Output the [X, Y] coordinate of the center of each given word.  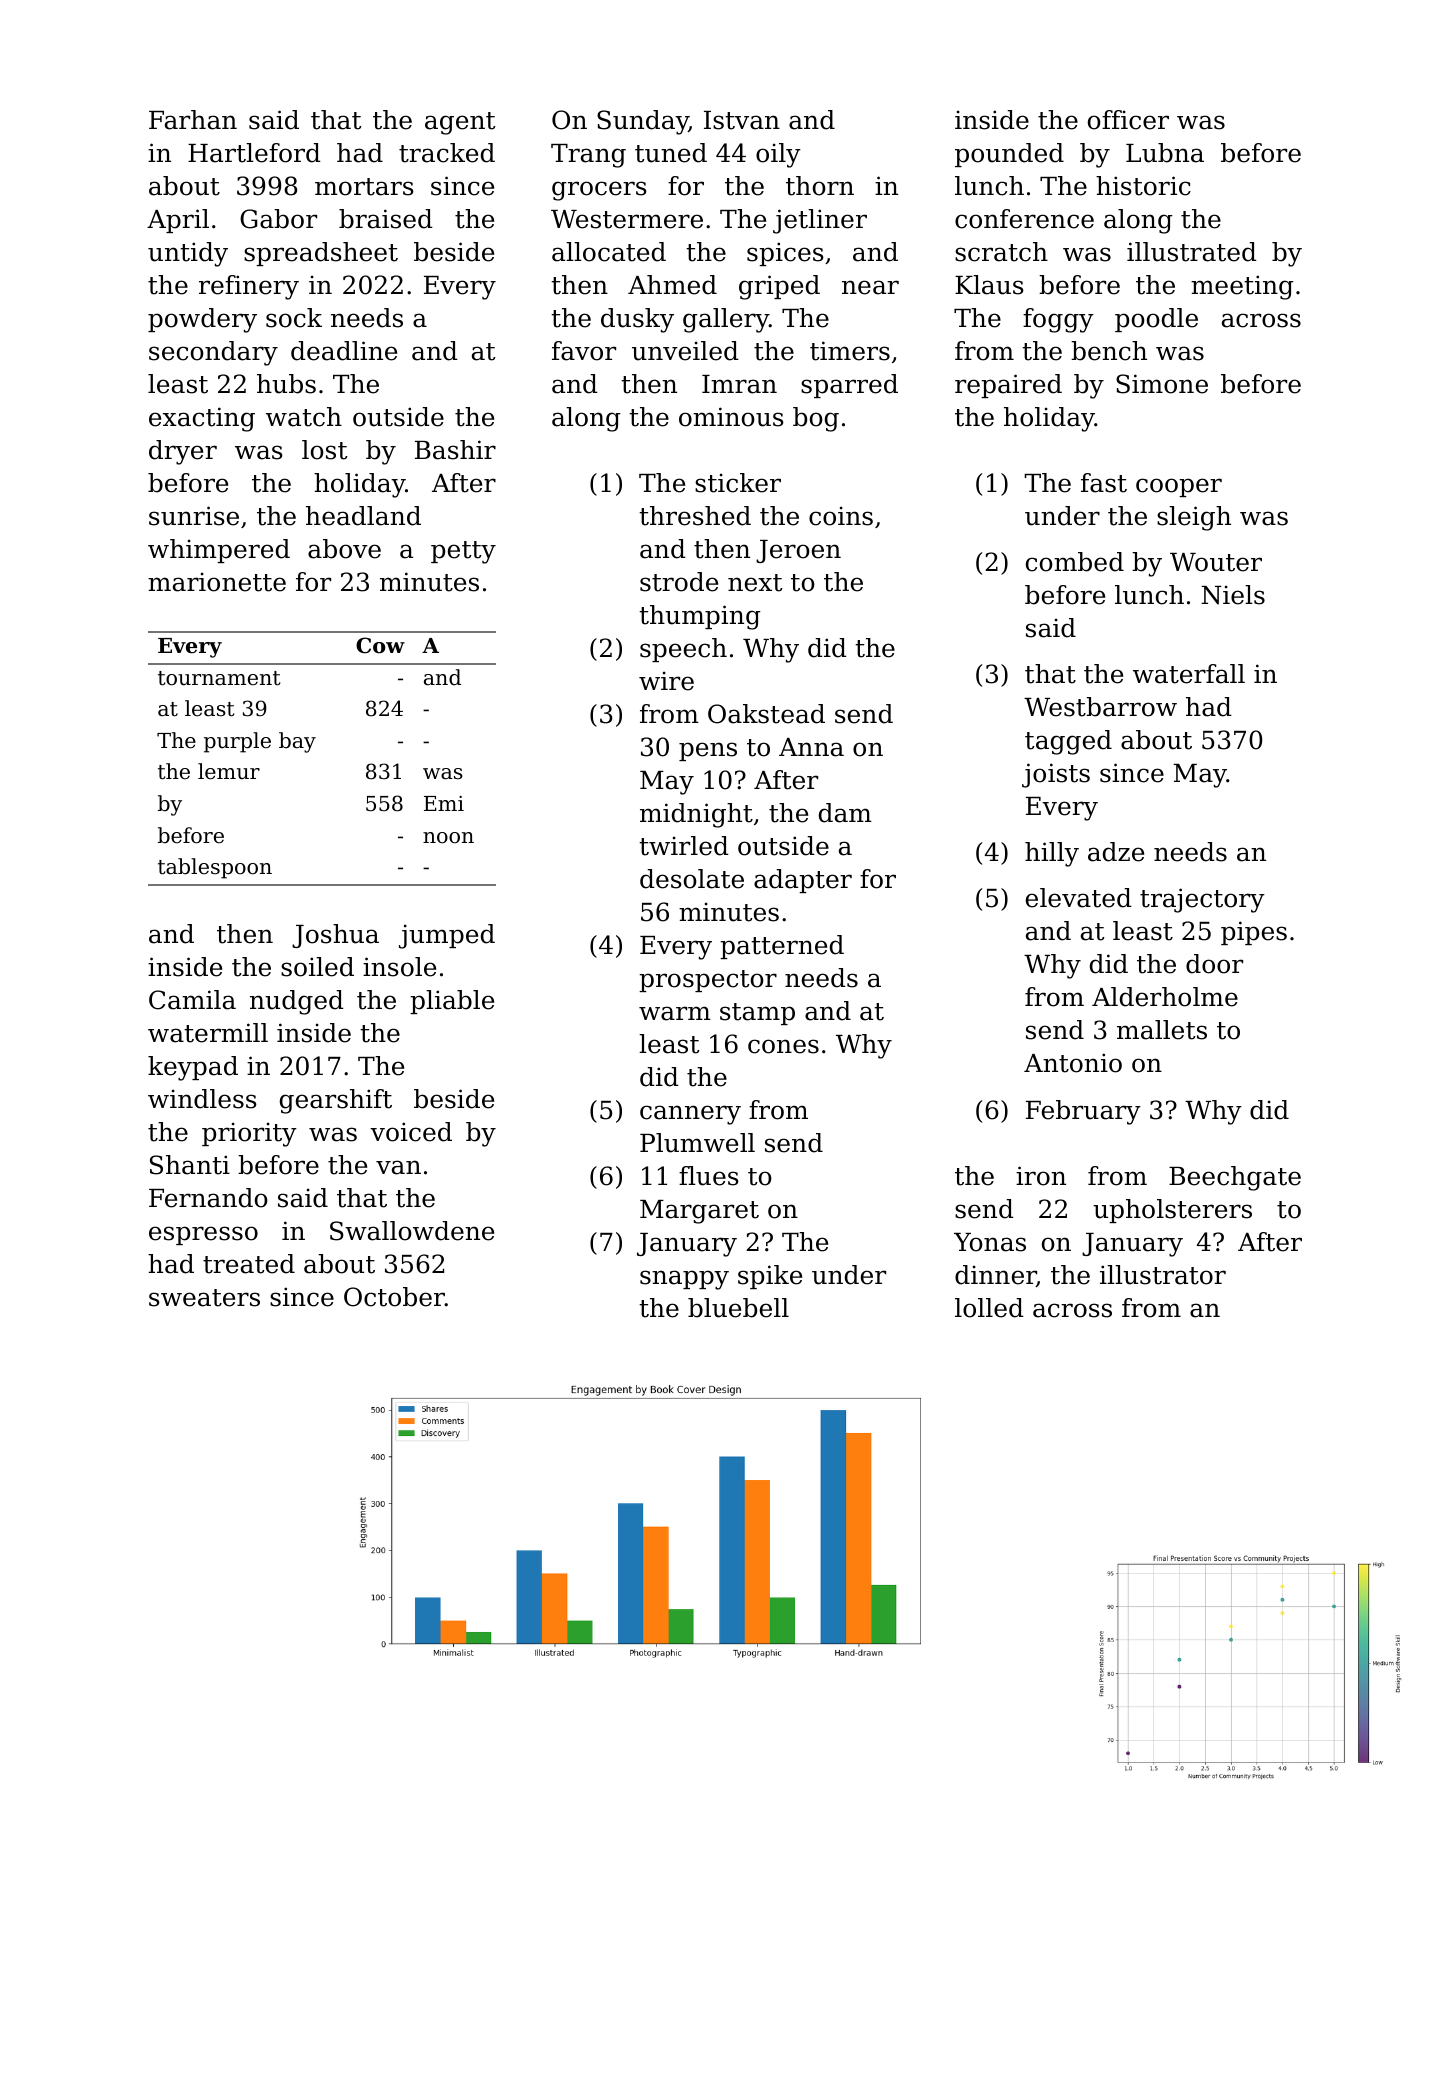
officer [1128, 120]
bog [816, 419]
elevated [1079, 898]
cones [783, 1046]
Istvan [742, 120]
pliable [452, 1002]
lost [324, 450]
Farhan [193, 120]
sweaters [204, 1298]
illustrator [1163, 1275]
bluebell [738, 1308]
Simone [1162, 384]
